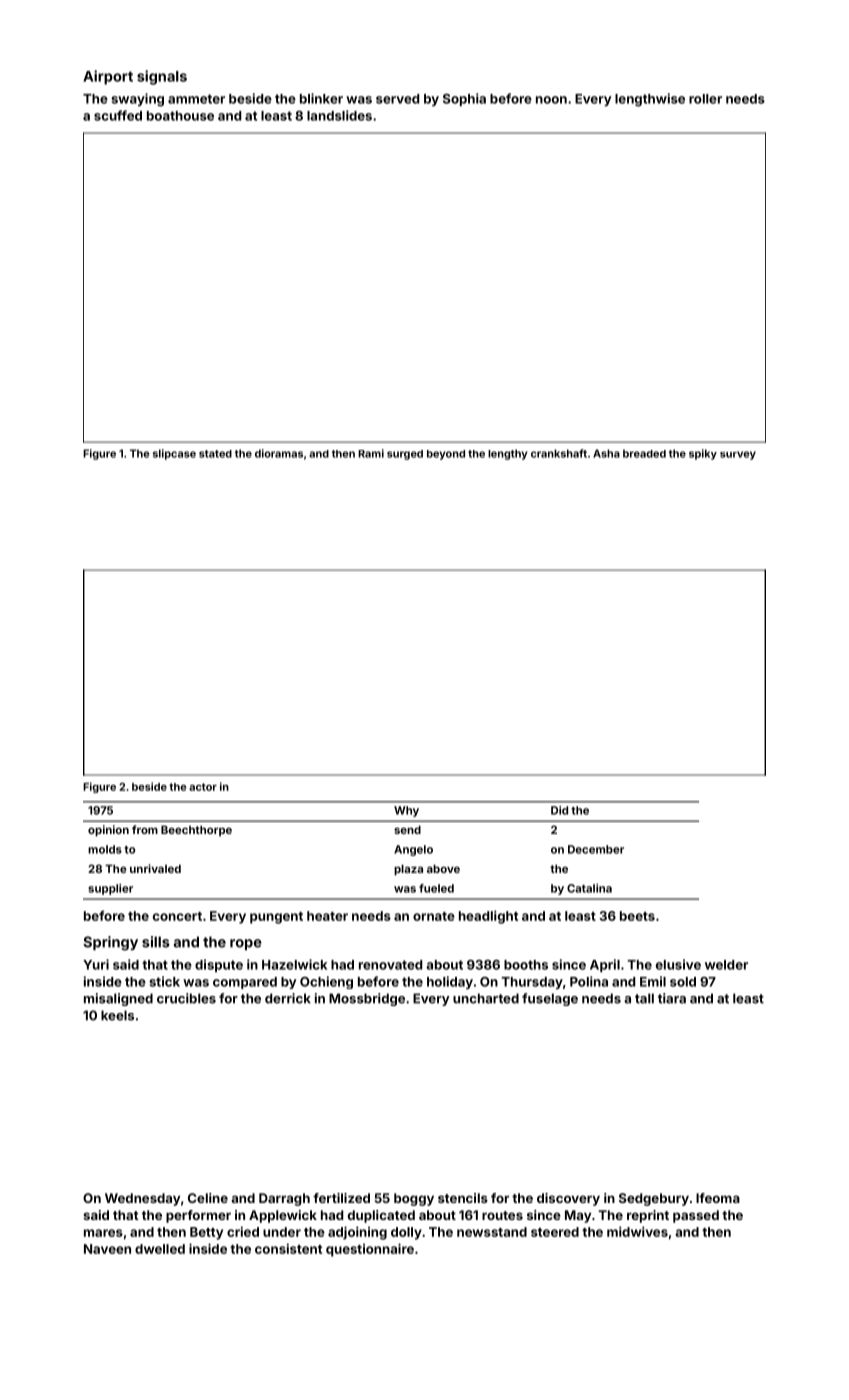 Image resolution: width=849 pixels, height=1400 pixels. Describe the element at coordinates (606, 453) in the image. I see `Asha` at that location.
